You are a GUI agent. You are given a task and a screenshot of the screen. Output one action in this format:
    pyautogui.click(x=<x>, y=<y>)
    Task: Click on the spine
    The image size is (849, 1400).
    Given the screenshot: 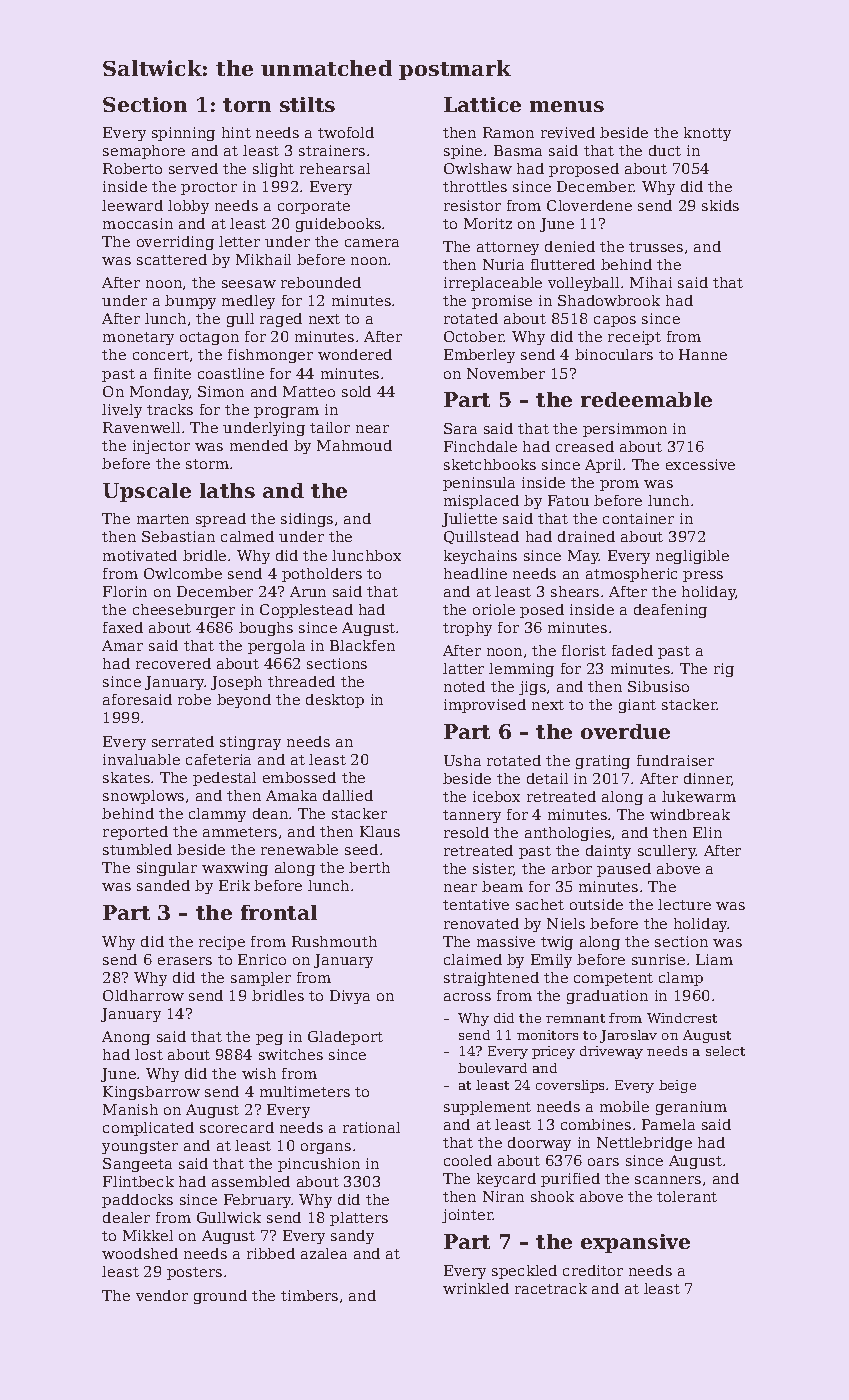 What is the action you would take?
    pyautogui.click(x=463, y=152)
